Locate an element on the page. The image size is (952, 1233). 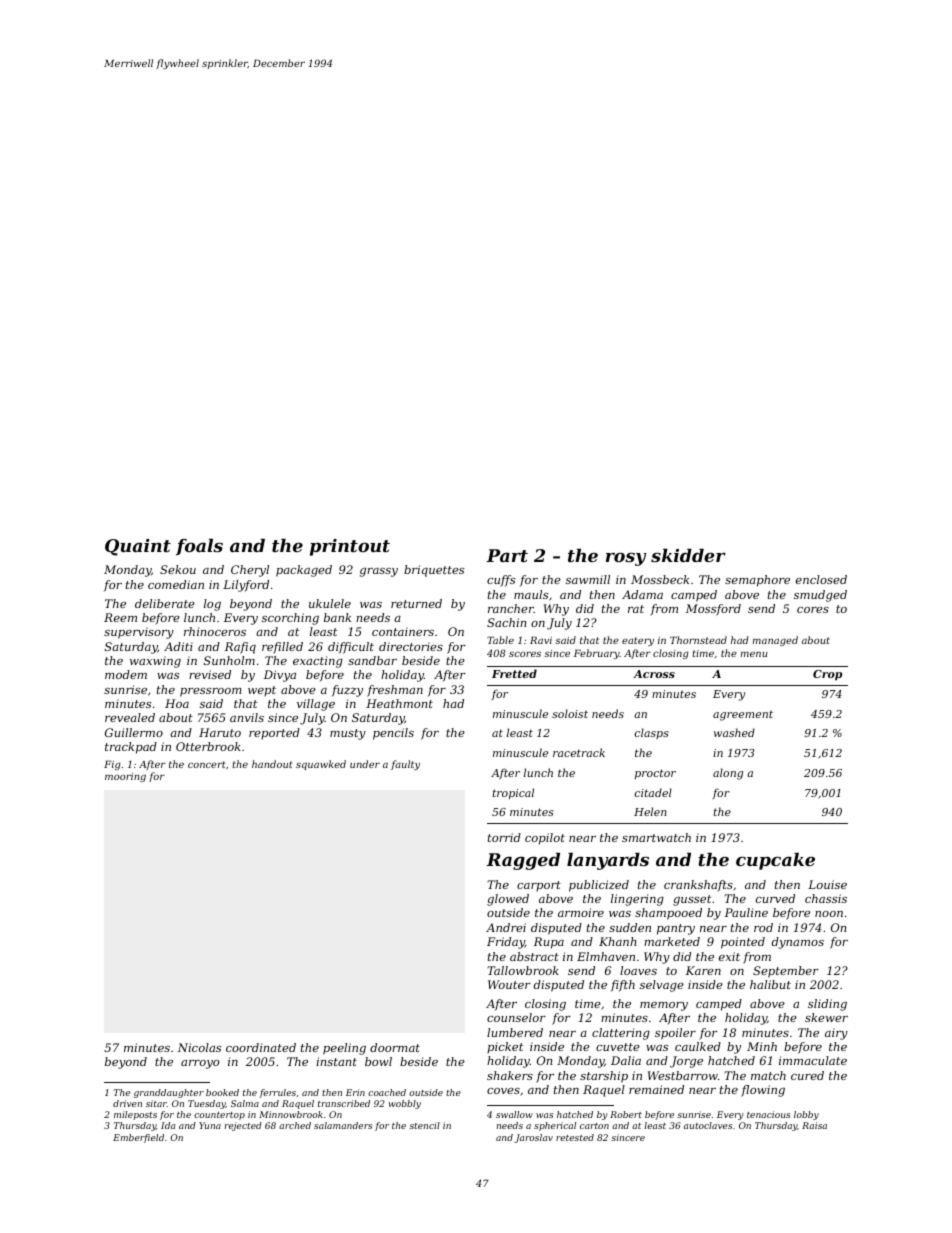
airy is located at coordinates (836, 1034).
